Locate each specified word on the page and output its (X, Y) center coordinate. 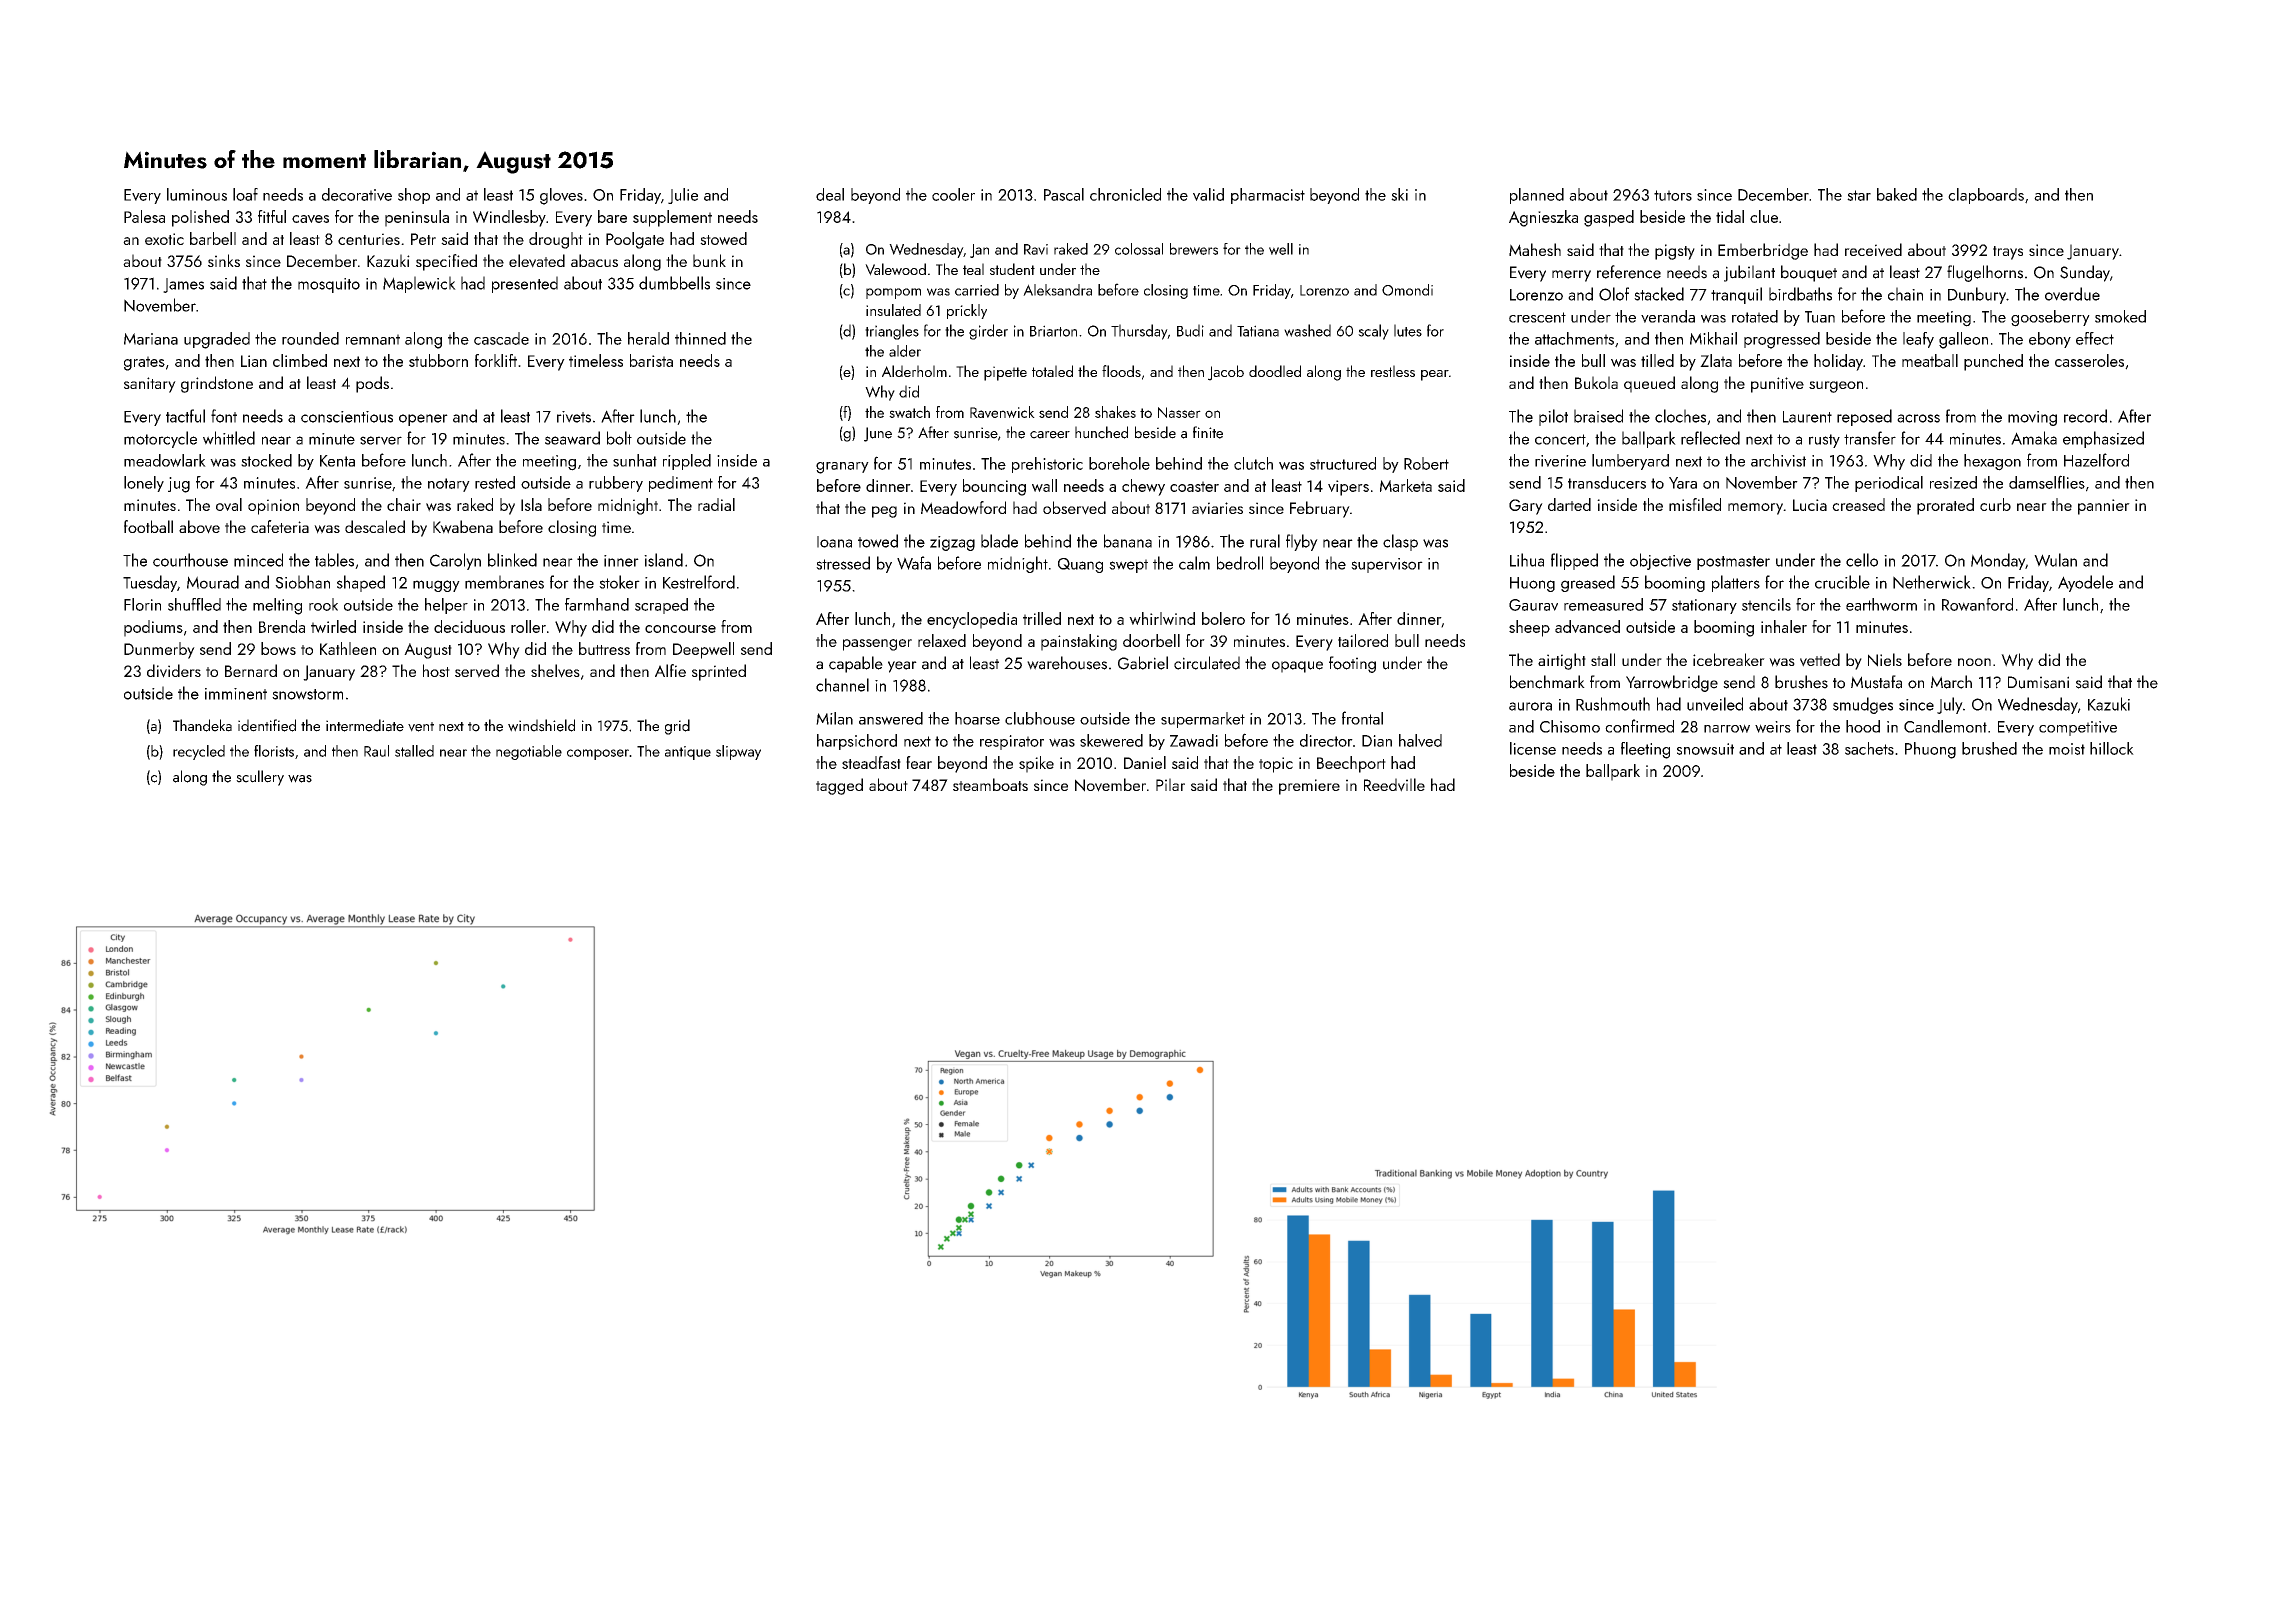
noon (1974, 662)
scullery (260, 778)
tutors (1673, 195)
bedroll (1240, 563)
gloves (561, 196)
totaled (1052, 371)
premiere (1309, 787)
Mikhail (1713, 338)
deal (830, 194)
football (148, 526)
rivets (574, 417)
